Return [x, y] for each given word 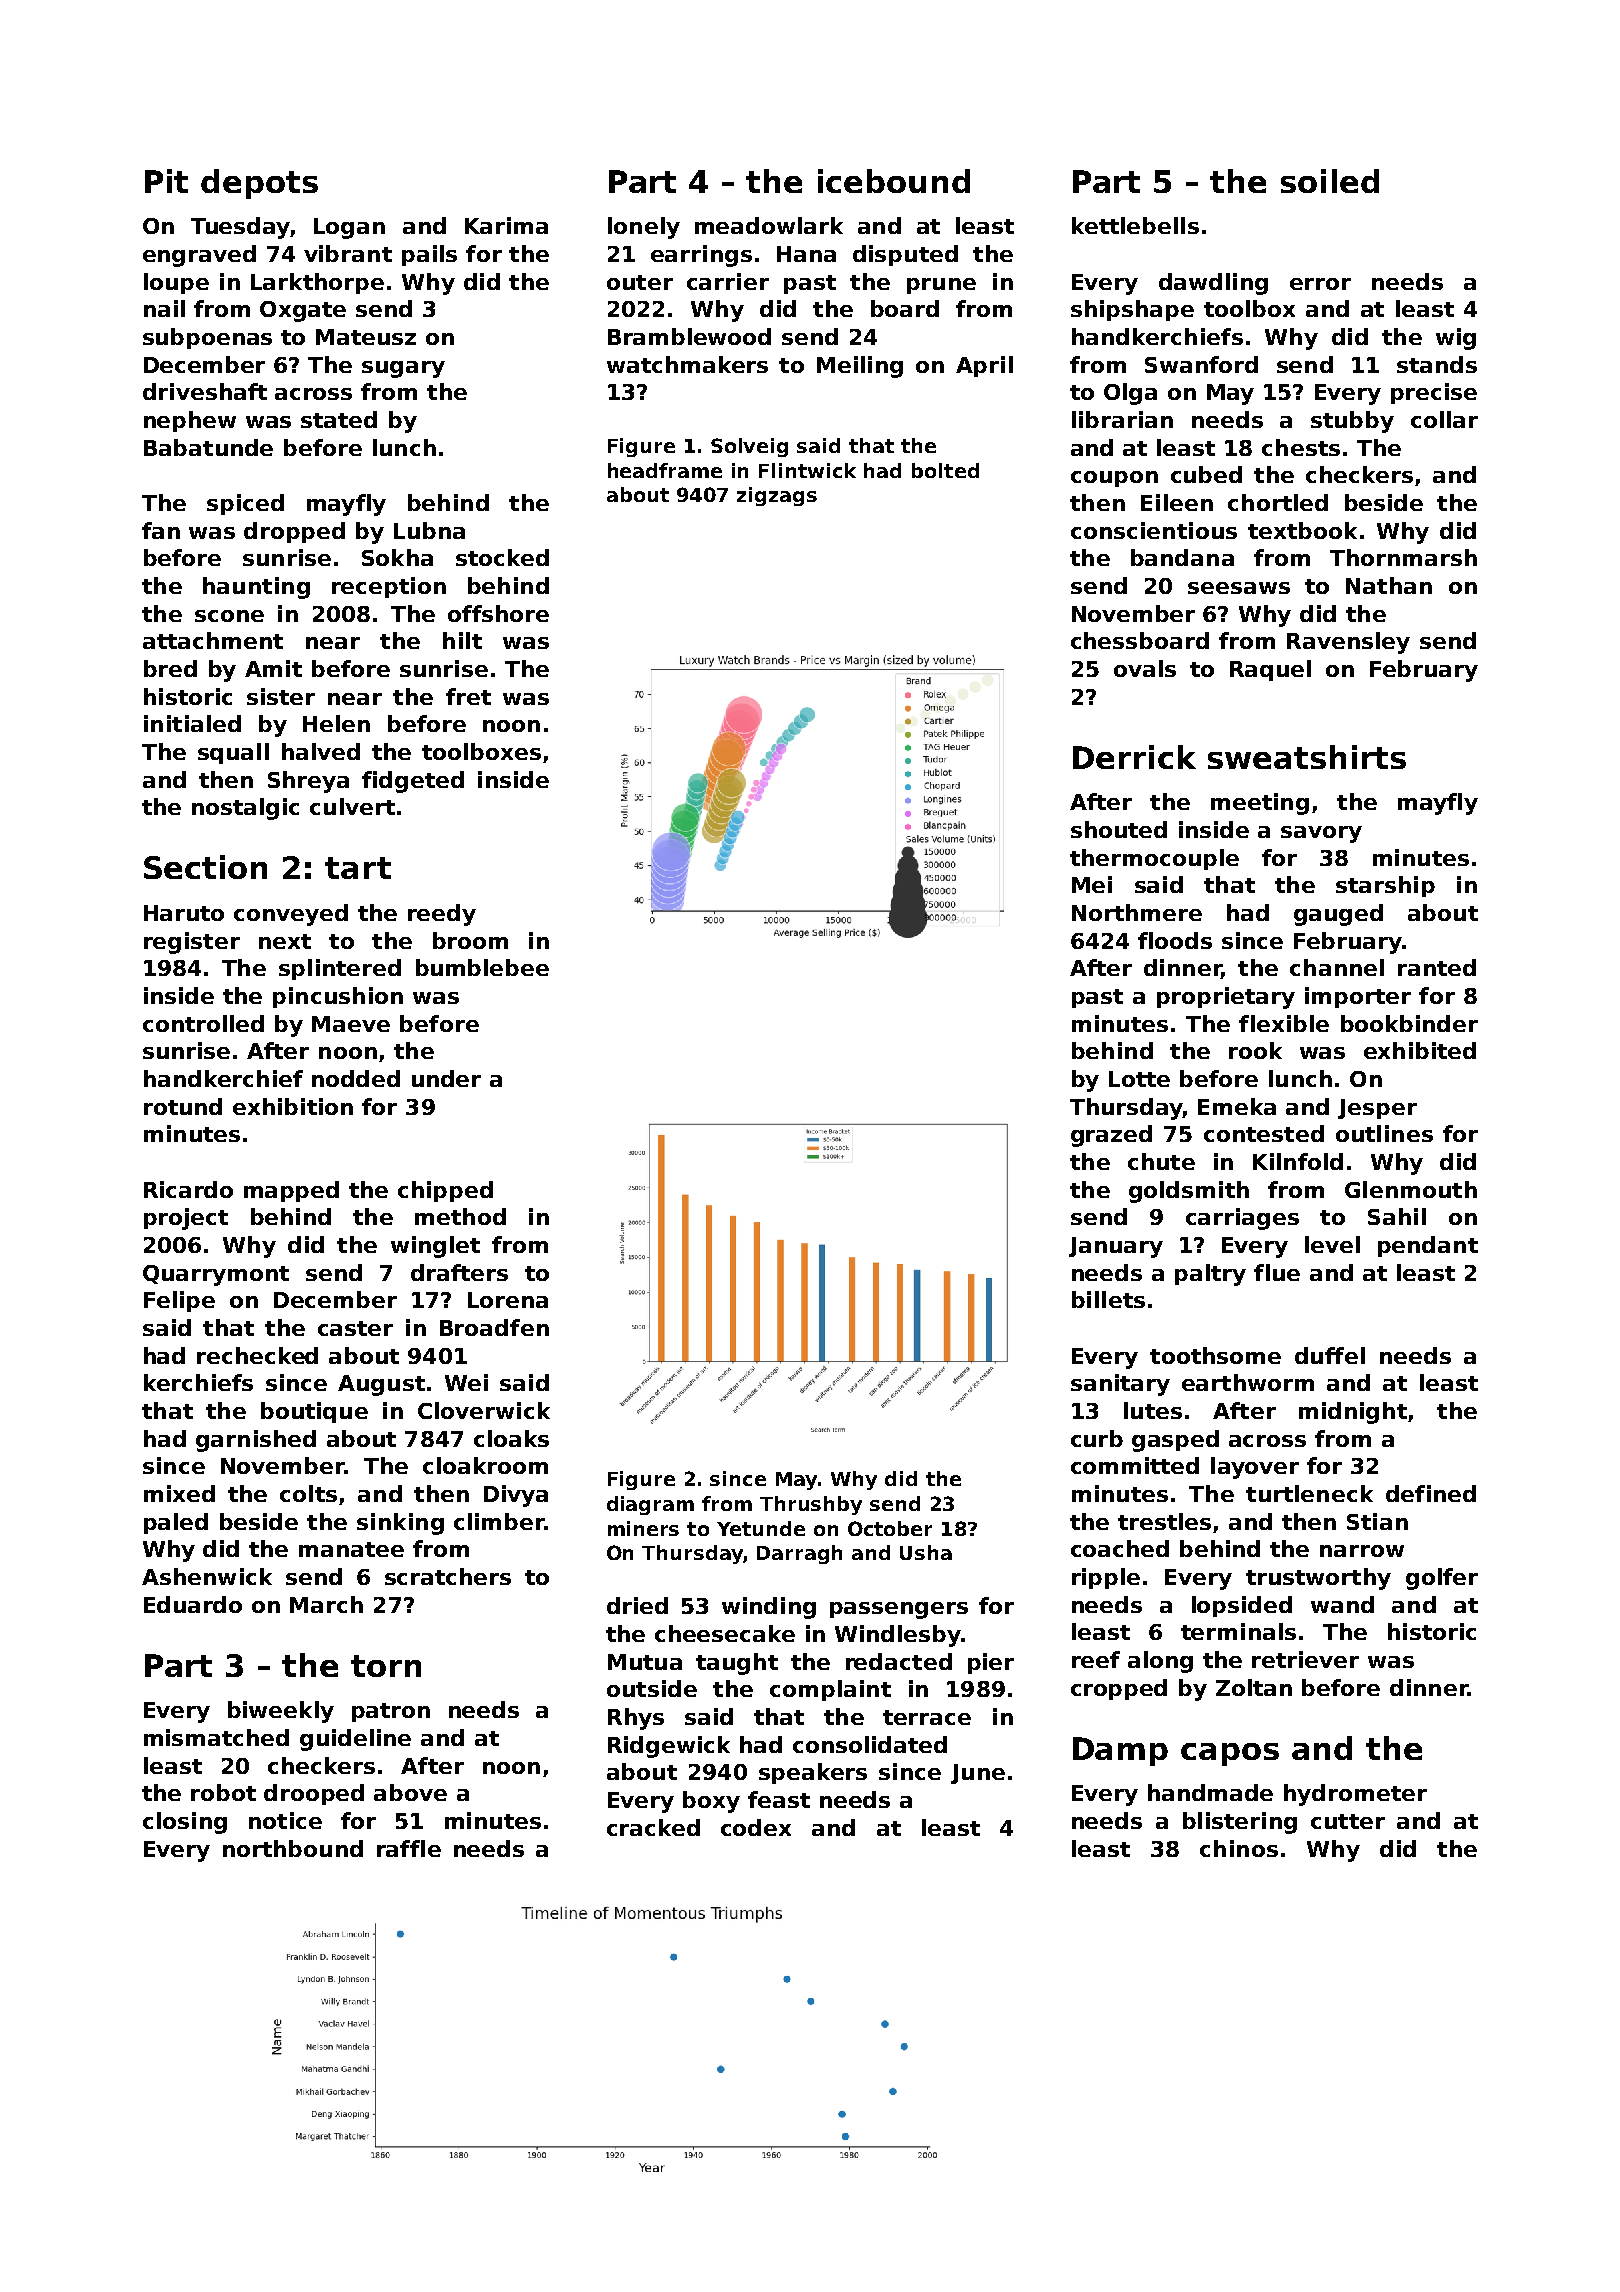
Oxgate [303, 311]
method [460, 1216]
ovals [1145, 668]
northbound [293, 1848]
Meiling [860, 367]
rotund [183, 1106]
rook [1255, 1050]
